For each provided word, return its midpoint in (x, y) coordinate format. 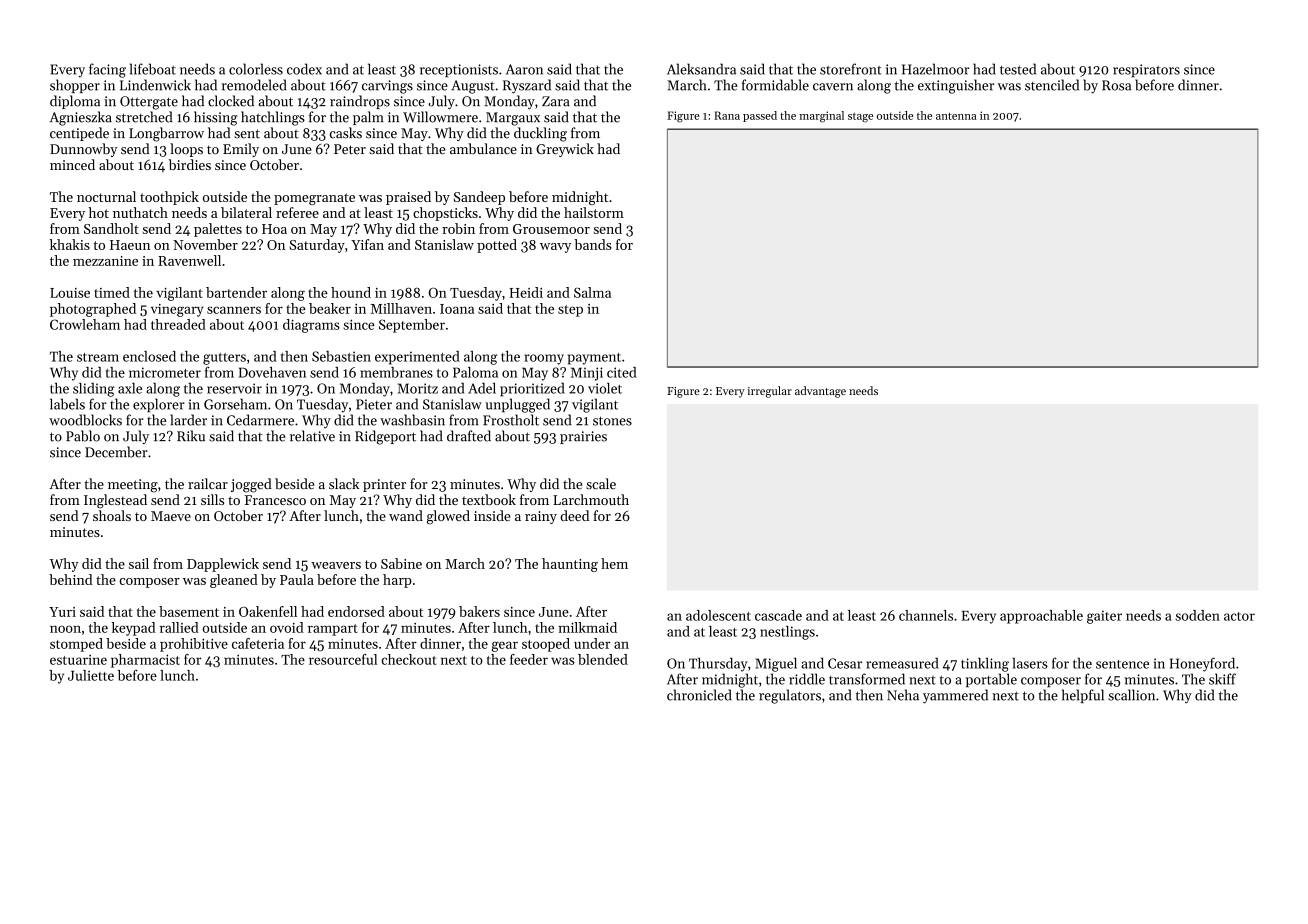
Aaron (524, 69)
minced (72, 164)
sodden (1198, 615)
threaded (178, 324)
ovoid (287, 627)
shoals (112, 515)
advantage (820, 392)
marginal (821, 117)
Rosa (1116, 85)
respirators (1146, 70)
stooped (546, 645)
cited (622, 372)
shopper (75, 86)
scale (601, 483)
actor (1239, 616)
